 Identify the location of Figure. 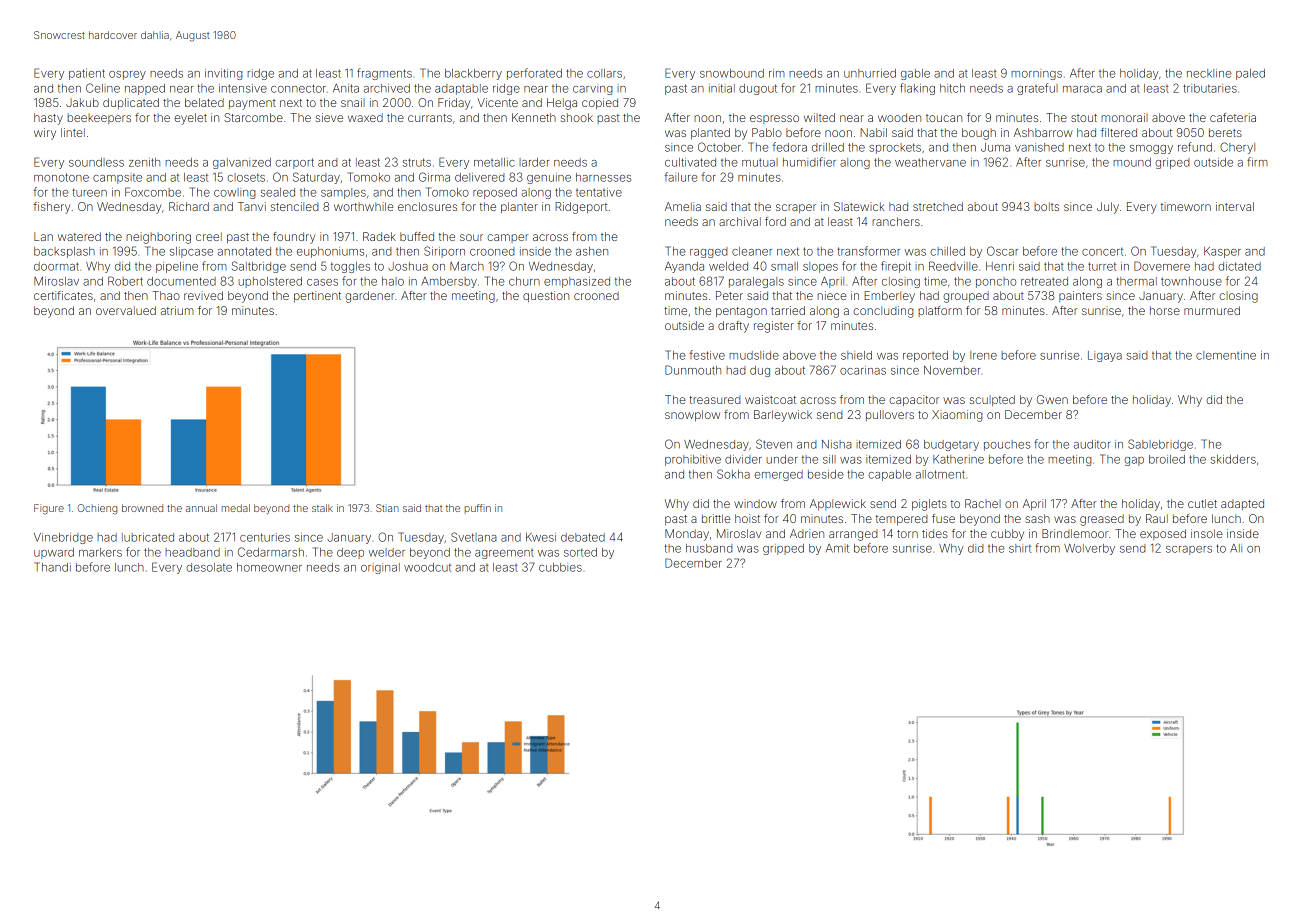
(49, 509).
